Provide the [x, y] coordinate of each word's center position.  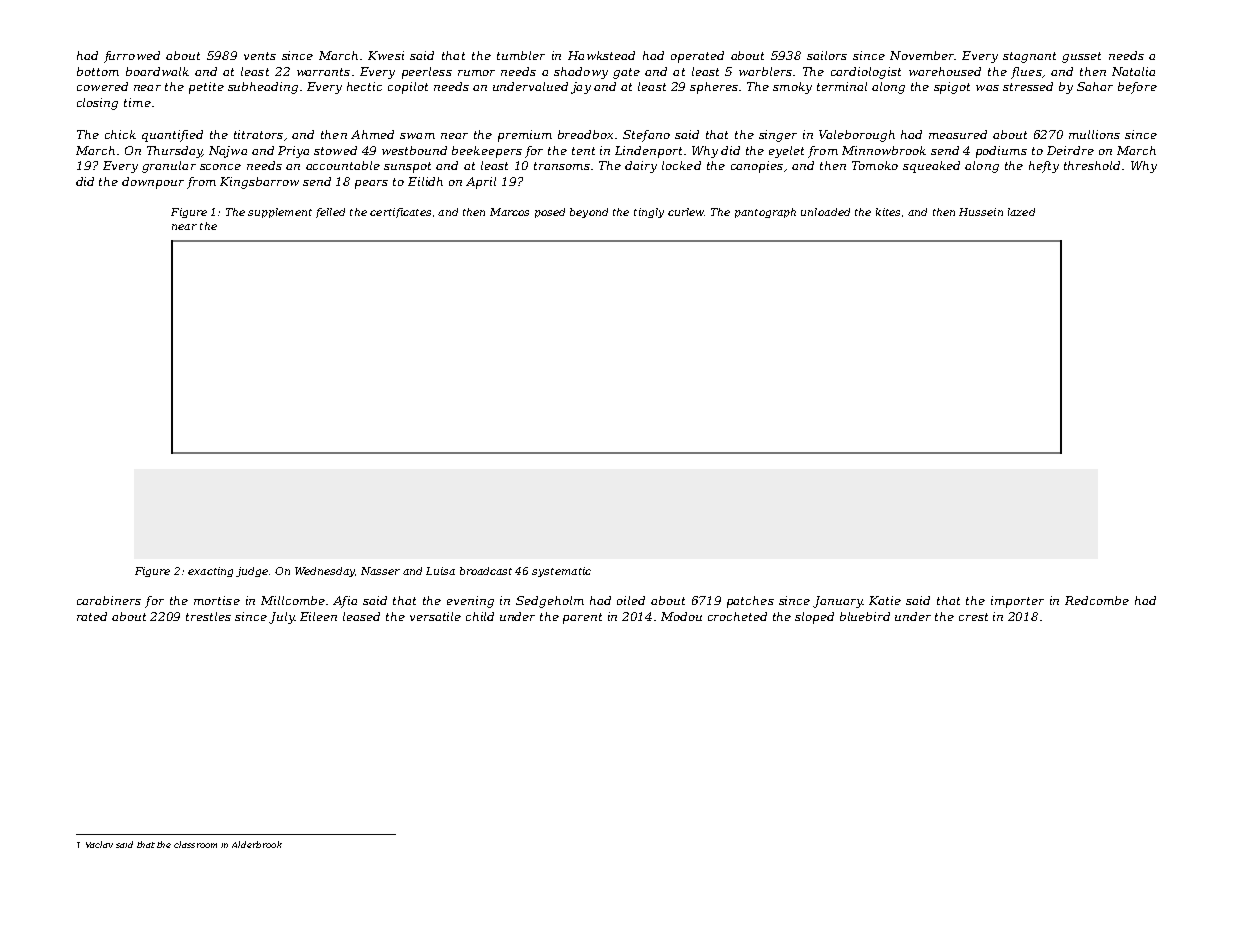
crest [973, 617]
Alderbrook [257, 844]
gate [626, 73]
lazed [1021, 212]
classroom [195, 844]
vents [260, 56]
